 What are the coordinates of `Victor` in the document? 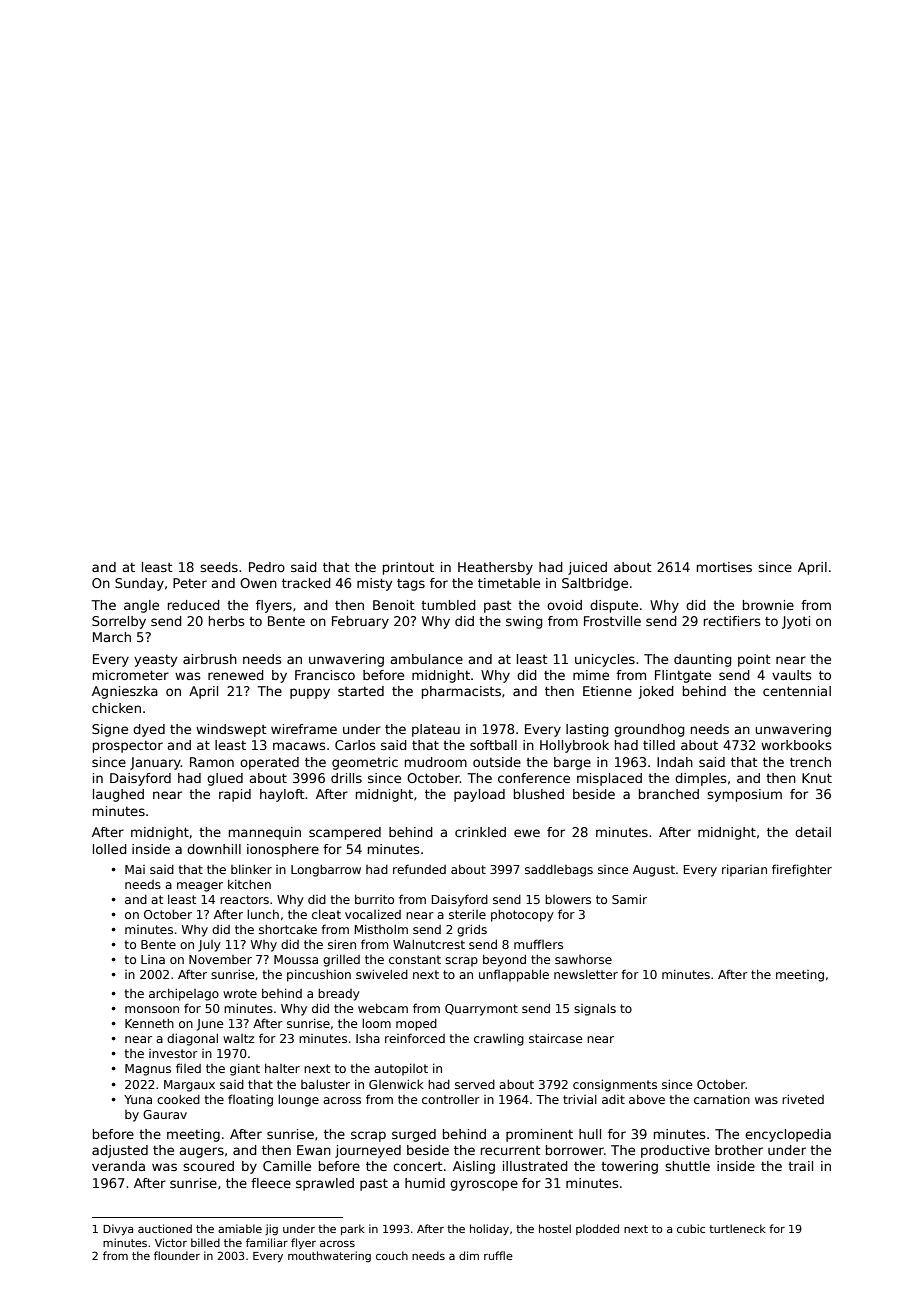 It's located at (171, 1242).
